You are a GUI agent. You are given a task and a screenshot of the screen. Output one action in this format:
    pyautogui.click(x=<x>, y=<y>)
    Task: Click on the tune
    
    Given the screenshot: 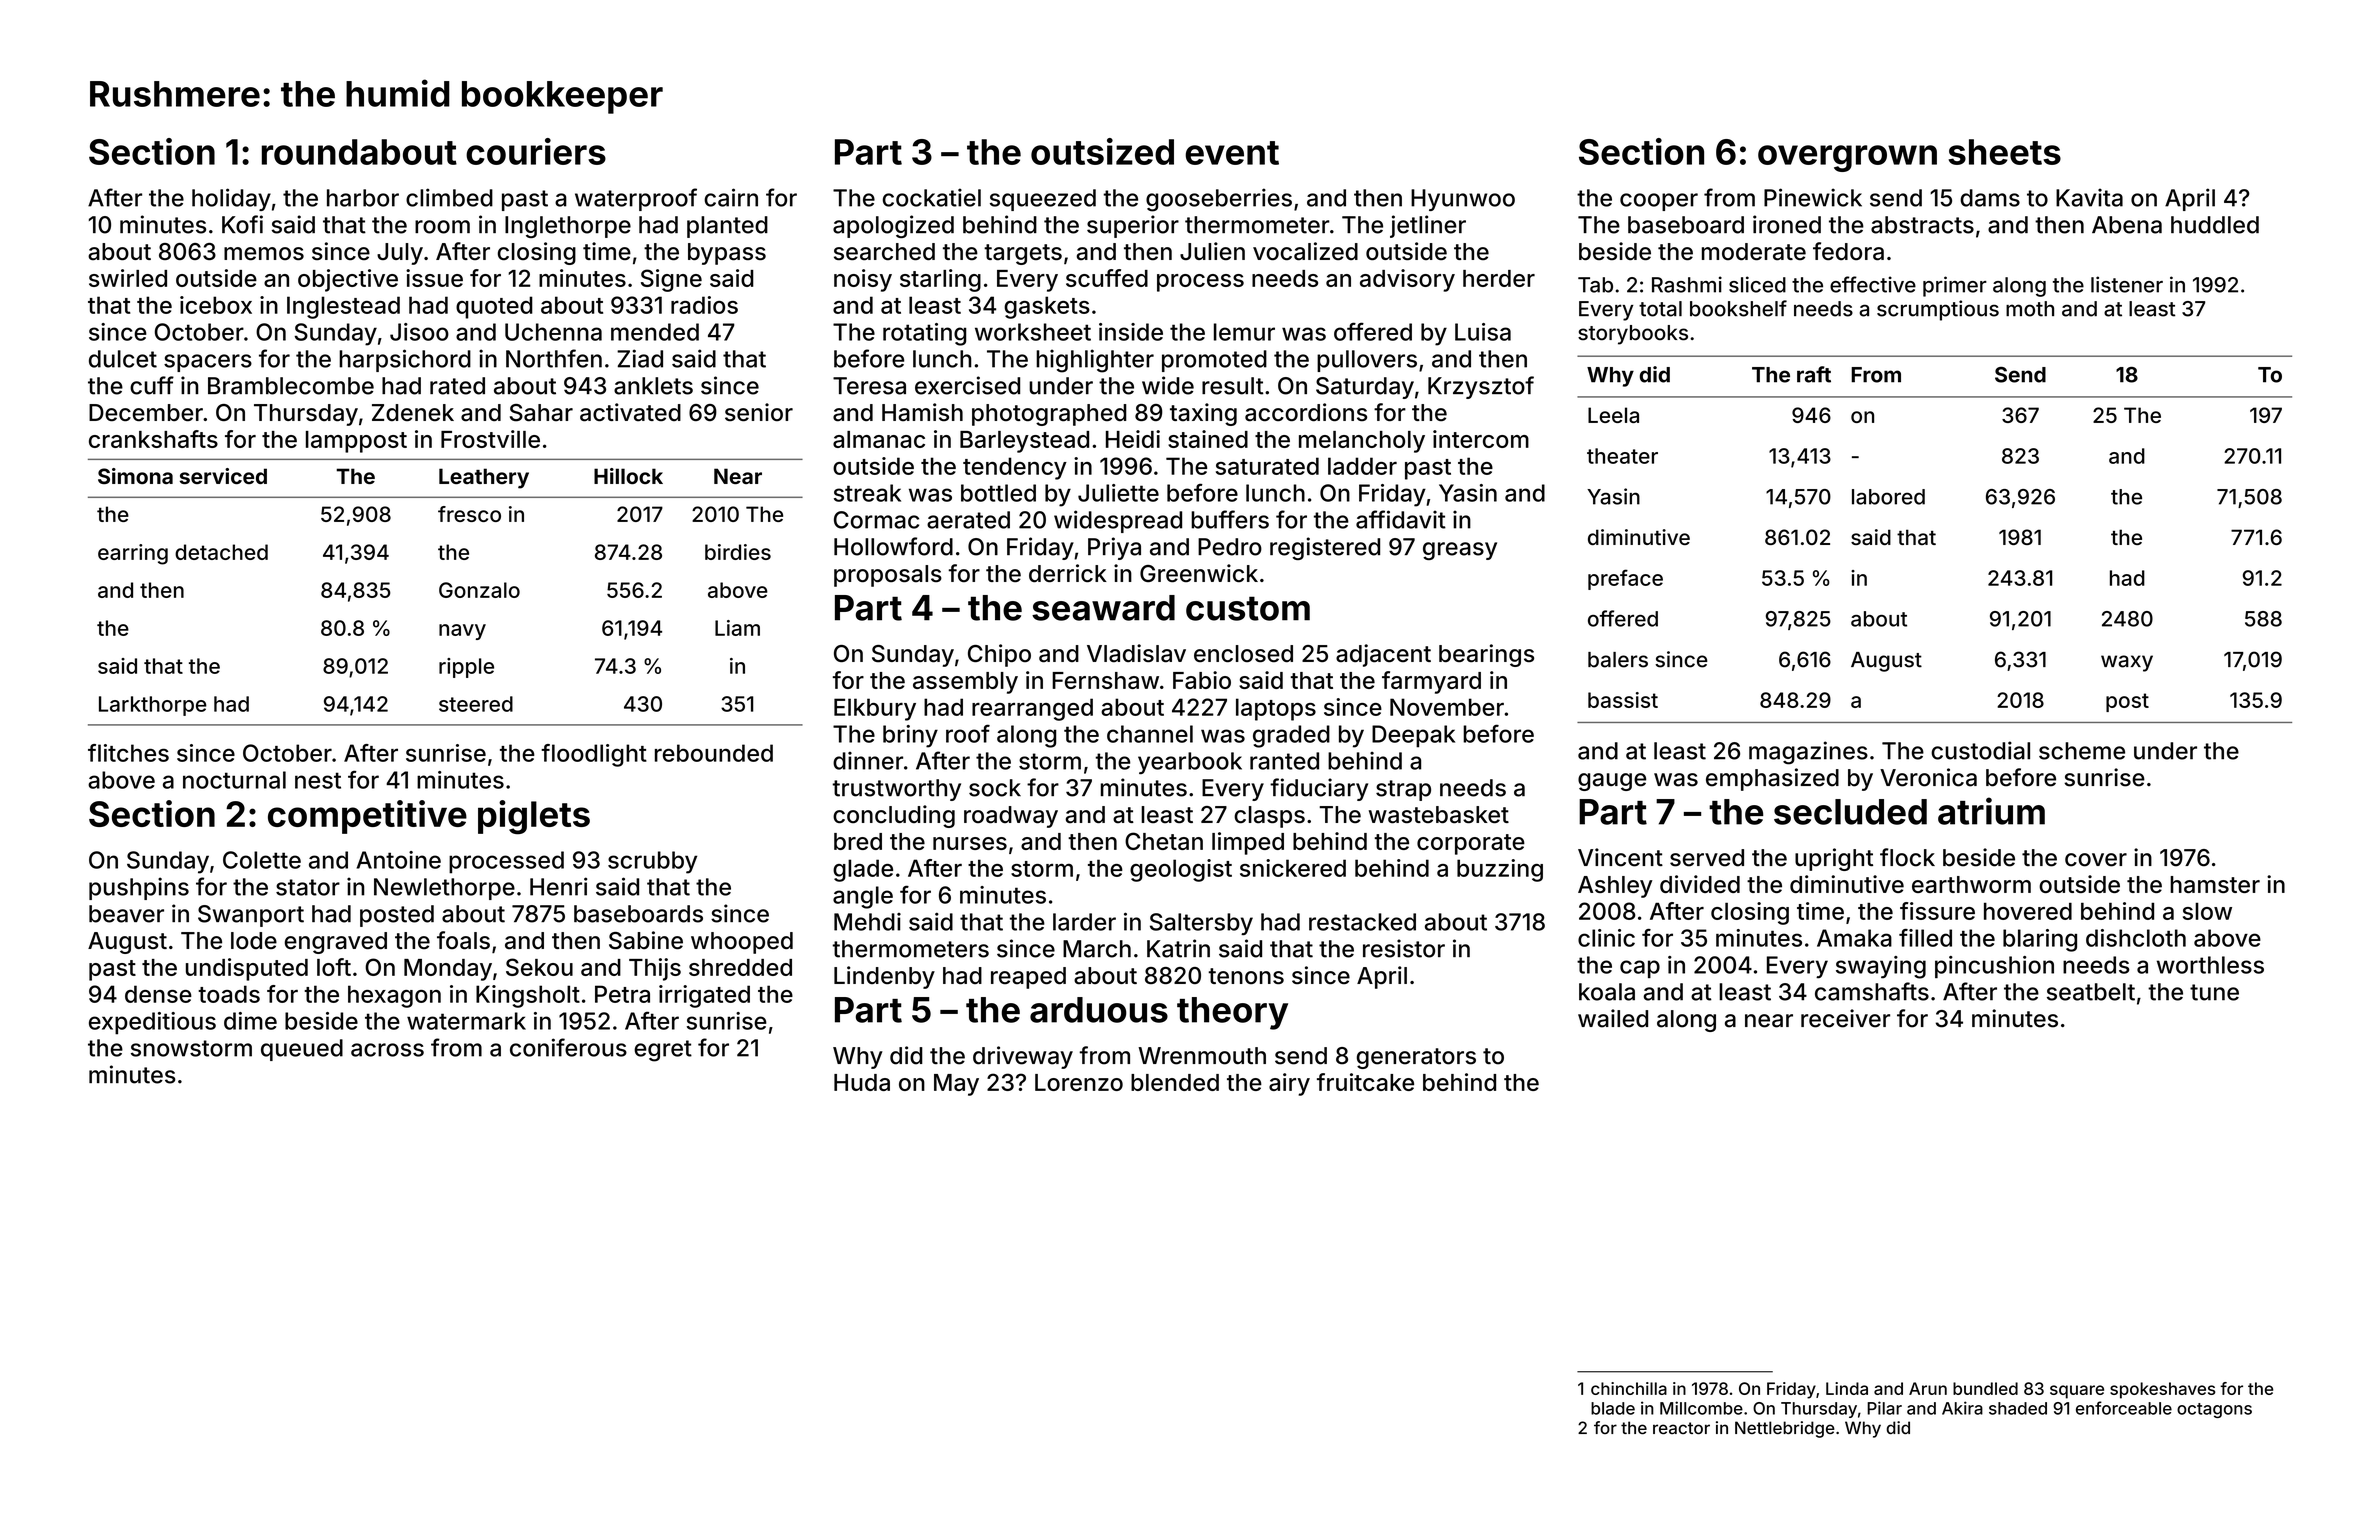 What is the action you would take?
    pyautogui.click(x=2214, y=992)
